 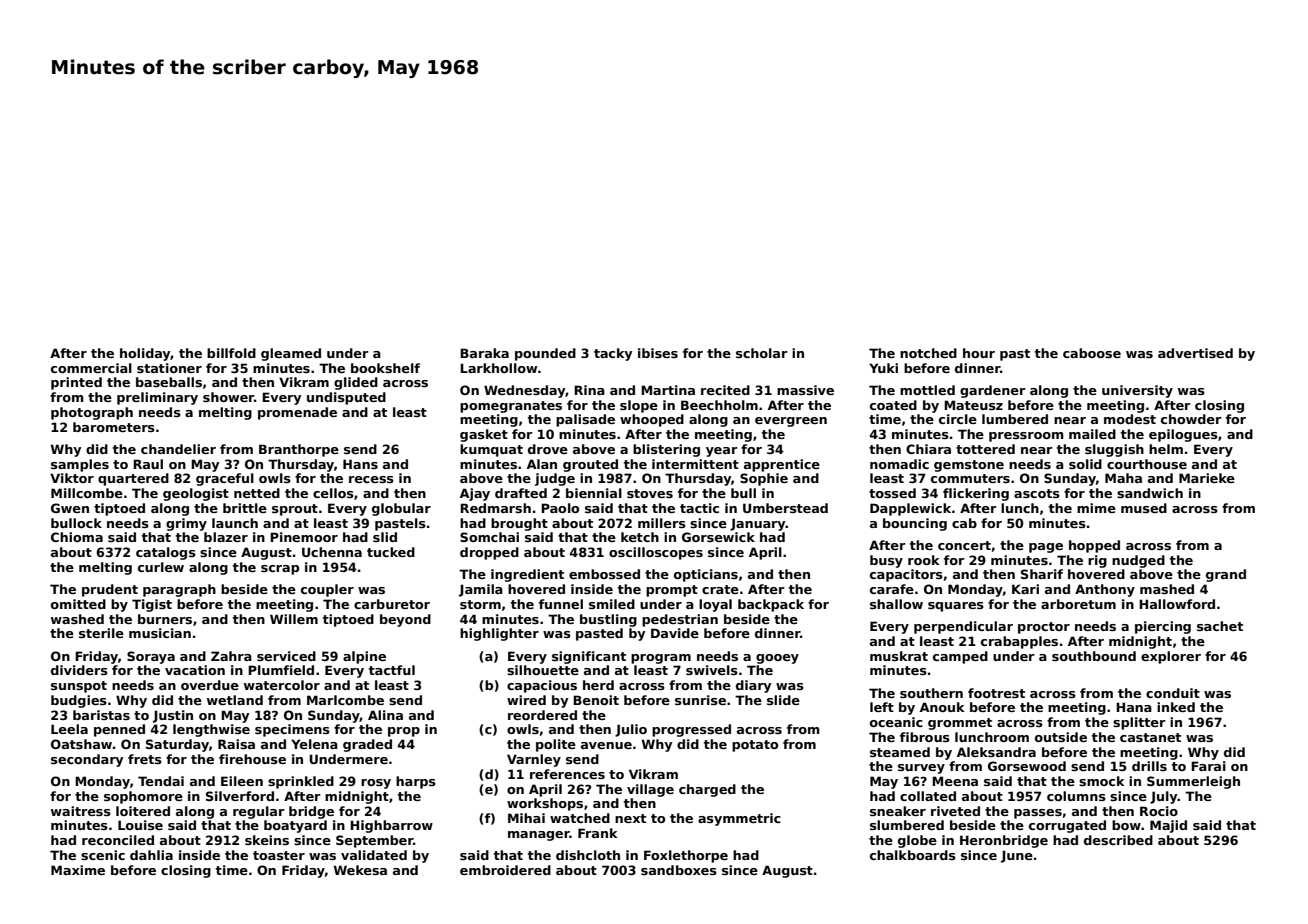 What do you see at coordinates (79, 701) in the page?
I see `budgies` at bounding box center [79, 701].
